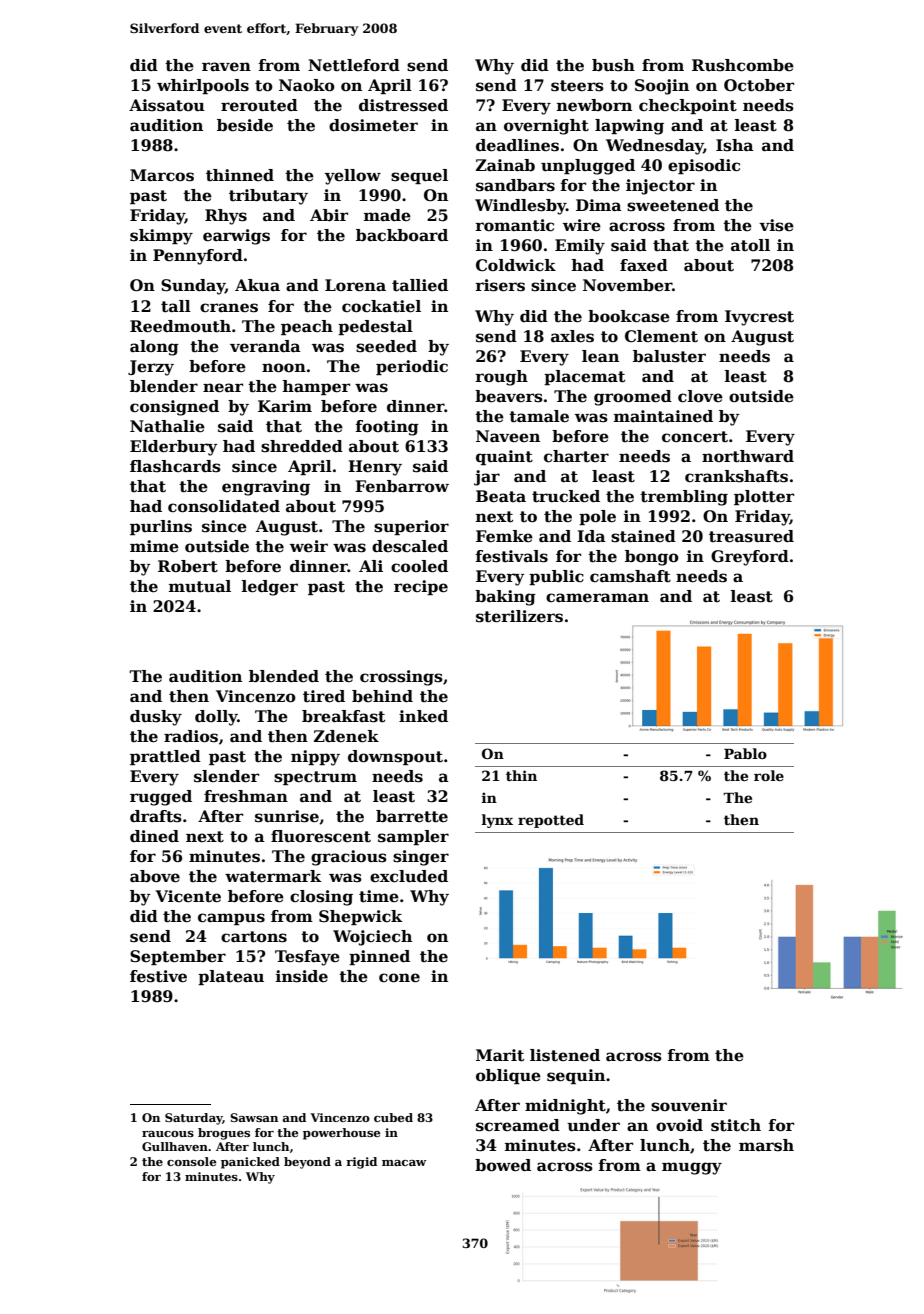 The height and width of the screenshot is (1314, 924). Describe the element at coordinates (161, 237) in the screenshot. I see `skimpy` at that location.
